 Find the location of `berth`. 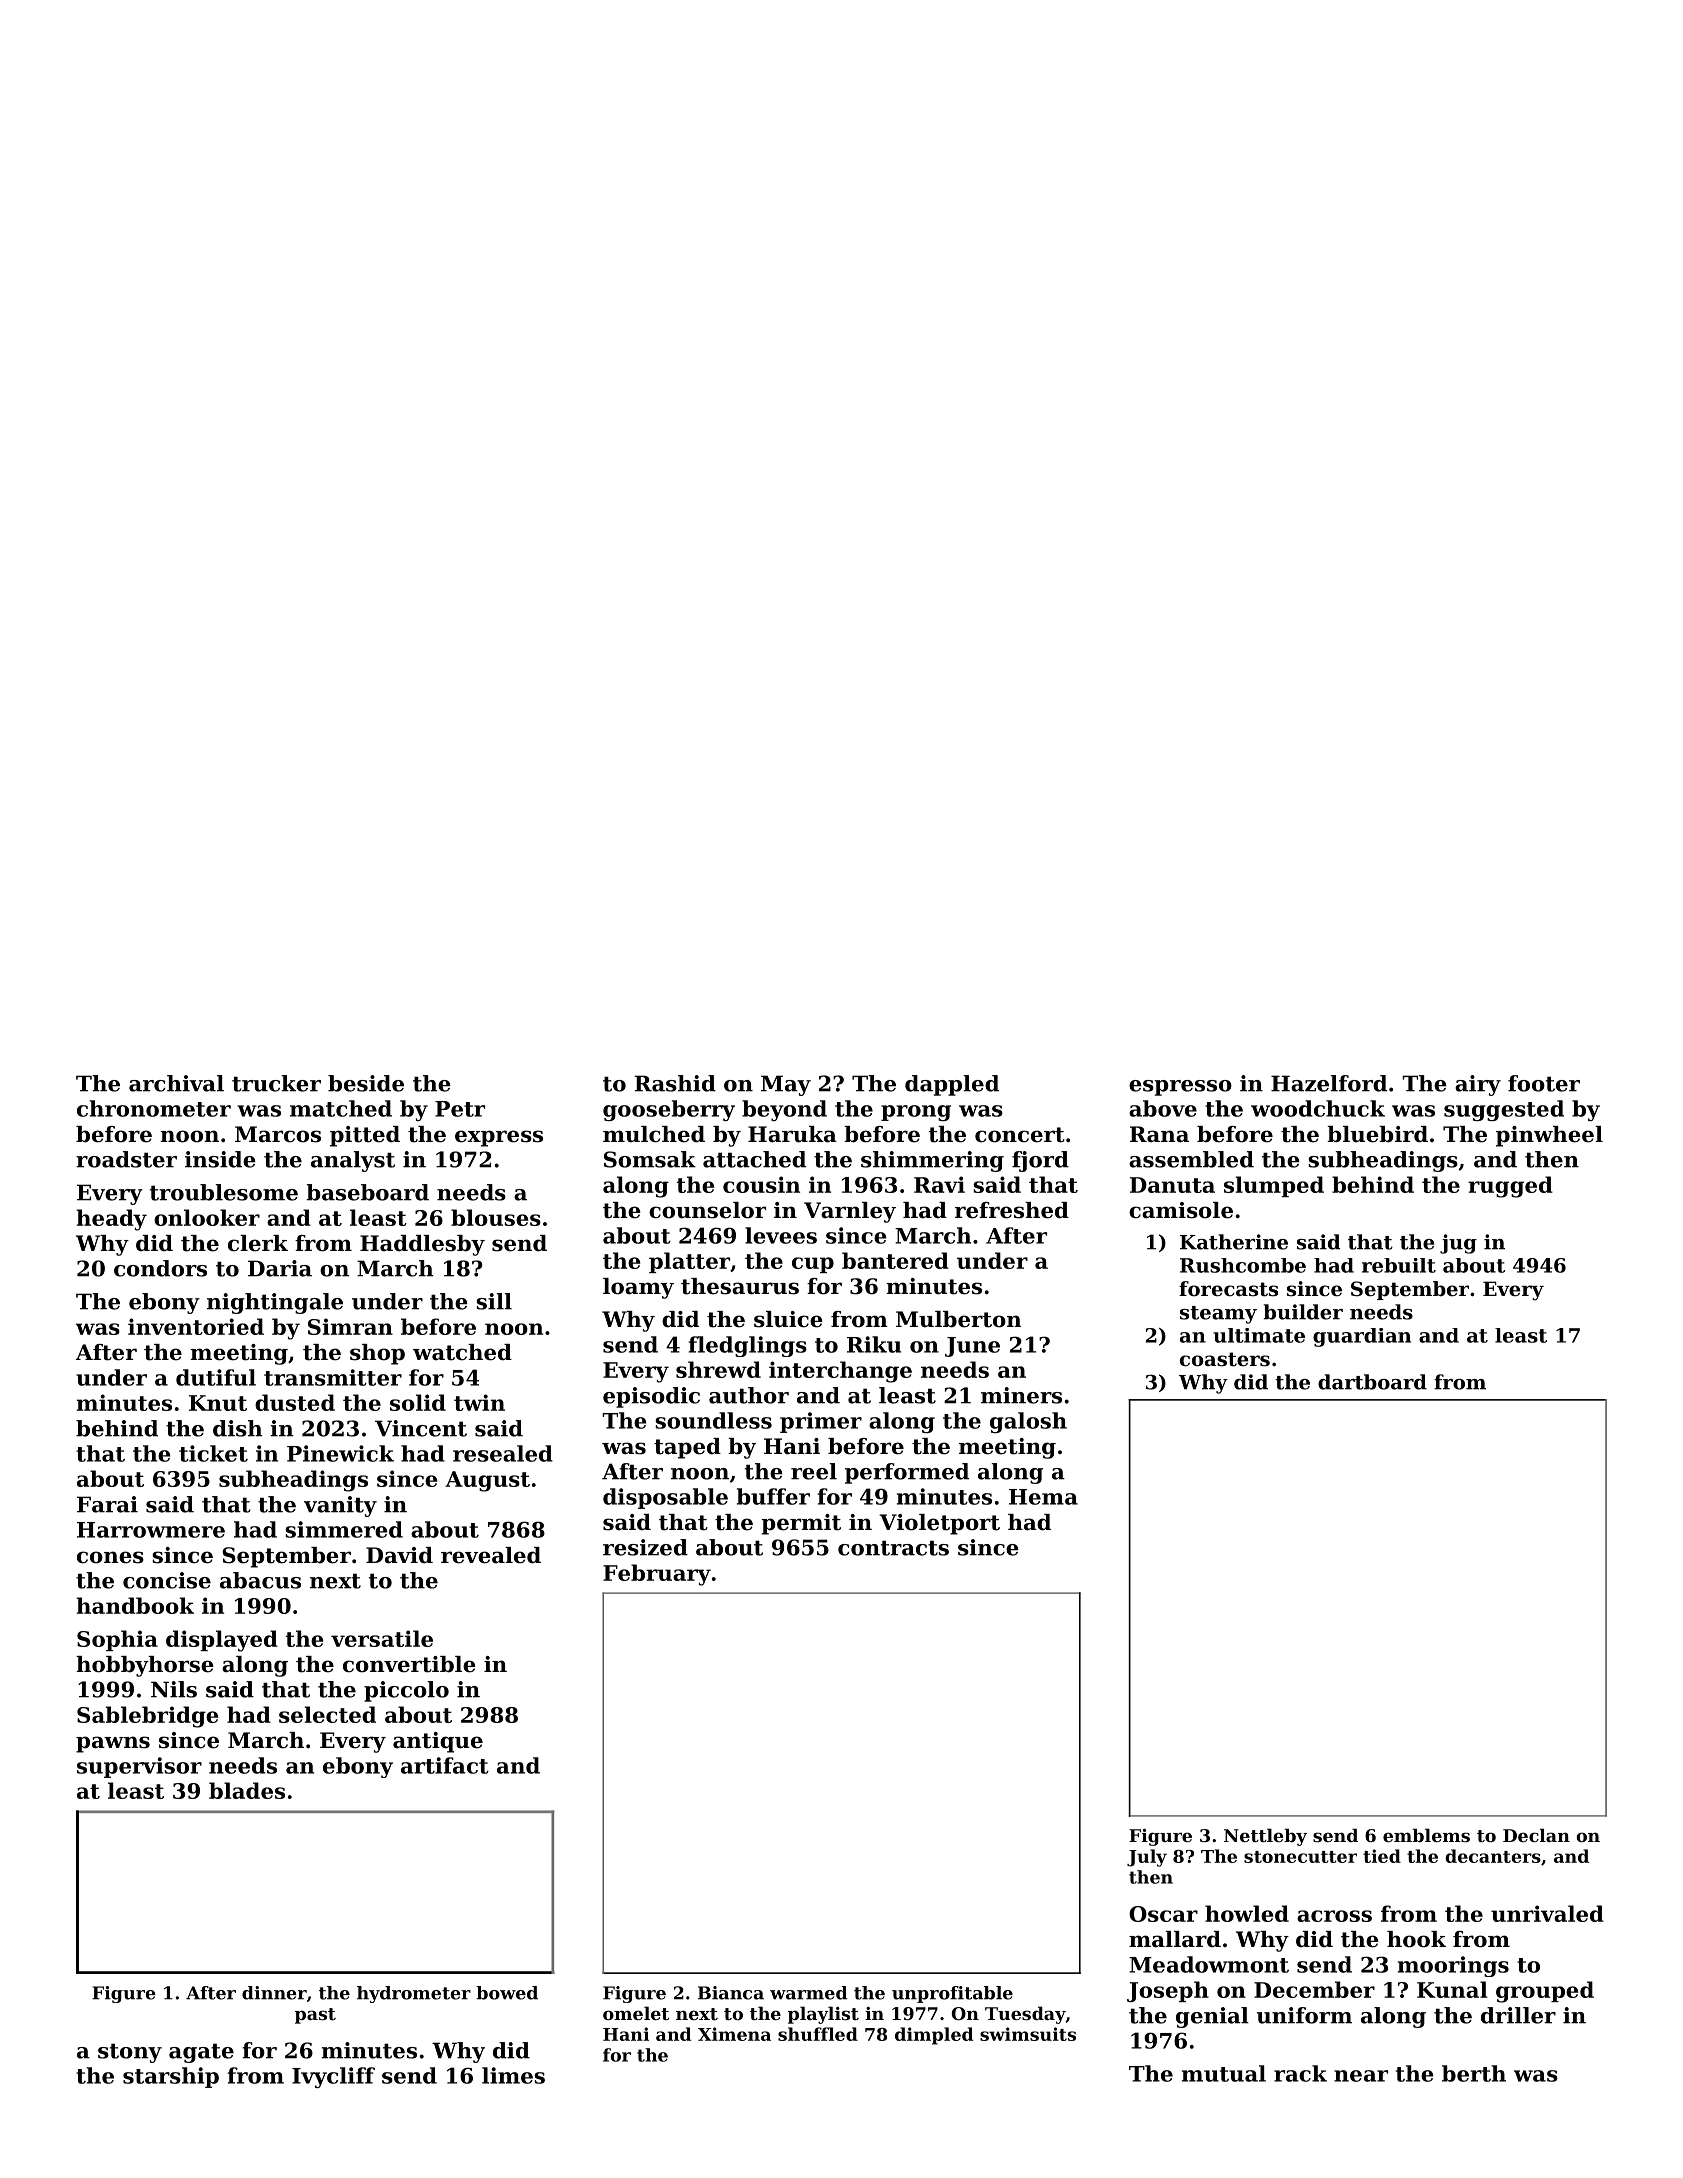

berth is located at coordinates (1474, 2073).
